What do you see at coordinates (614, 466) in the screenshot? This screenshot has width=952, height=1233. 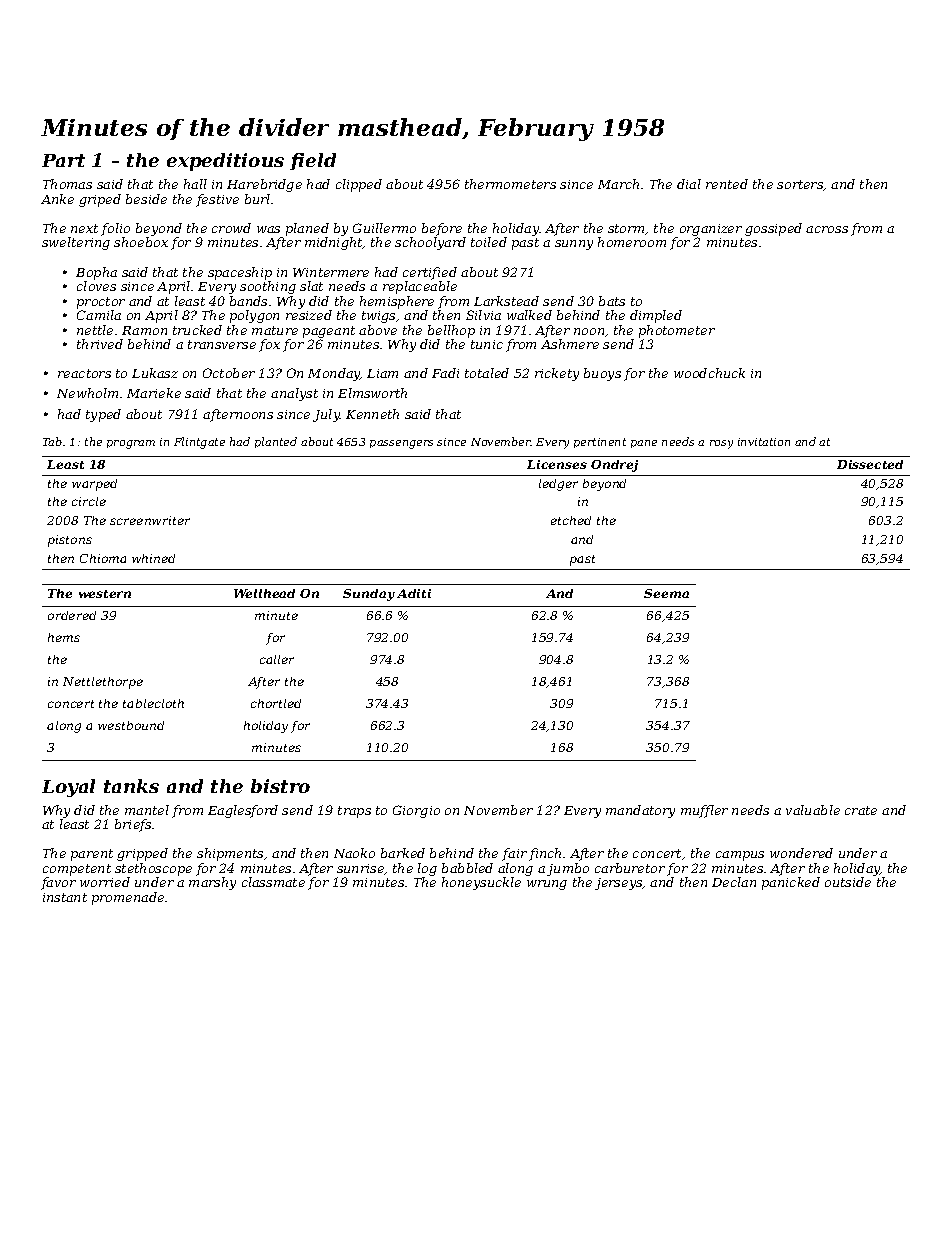 I see `Ondrej` at bounding box center [614, 466].
